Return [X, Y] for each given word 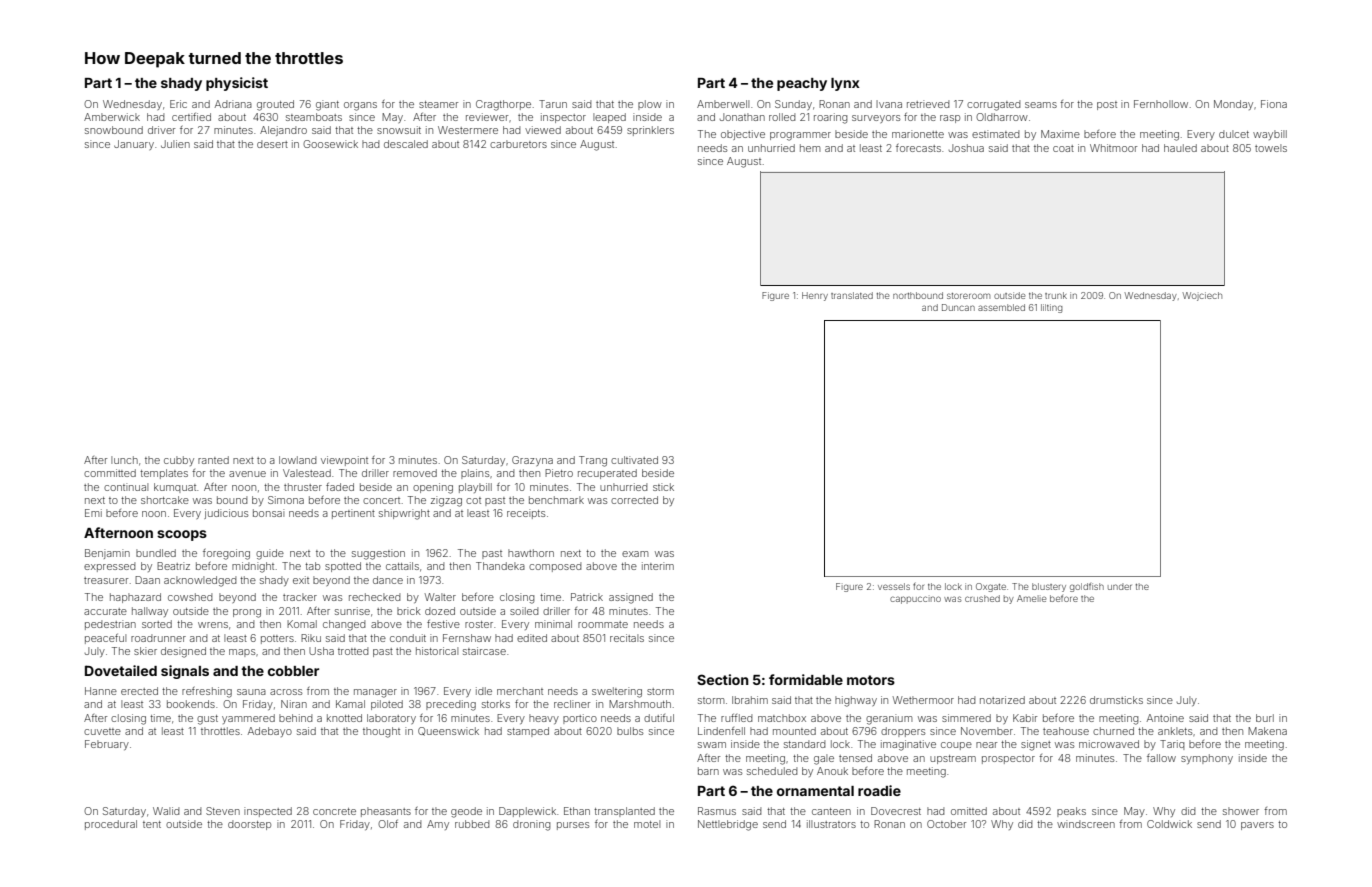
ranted [213, 460]
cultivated [634, 460]
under [1120, 586]
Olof [388, 824]
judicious [226, 514]
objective [743, 135]
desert [272, 144]
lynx [845, 84]
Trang [593, 461]
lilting [1051, 308]
